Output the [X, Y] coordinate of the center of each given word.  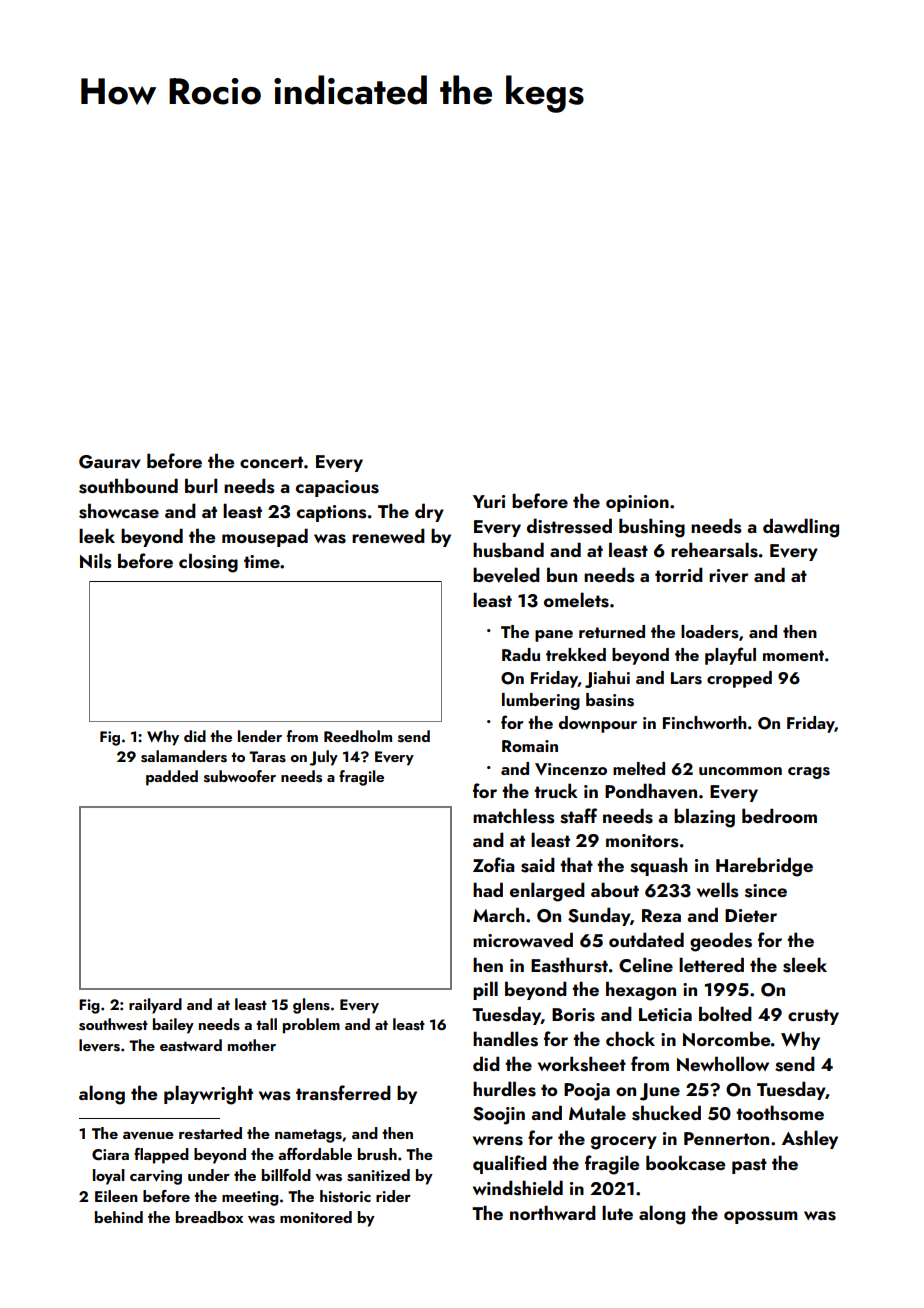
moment [793, 655]
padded [172, 778]
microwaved [523, 940]
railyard [155, 1006]
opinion [637, 503]
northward [553, 1212]
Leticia [665, 1014]
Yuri [489, 501]
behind [119, 1217]
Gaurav [110, 462]
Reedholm [358, 736]
